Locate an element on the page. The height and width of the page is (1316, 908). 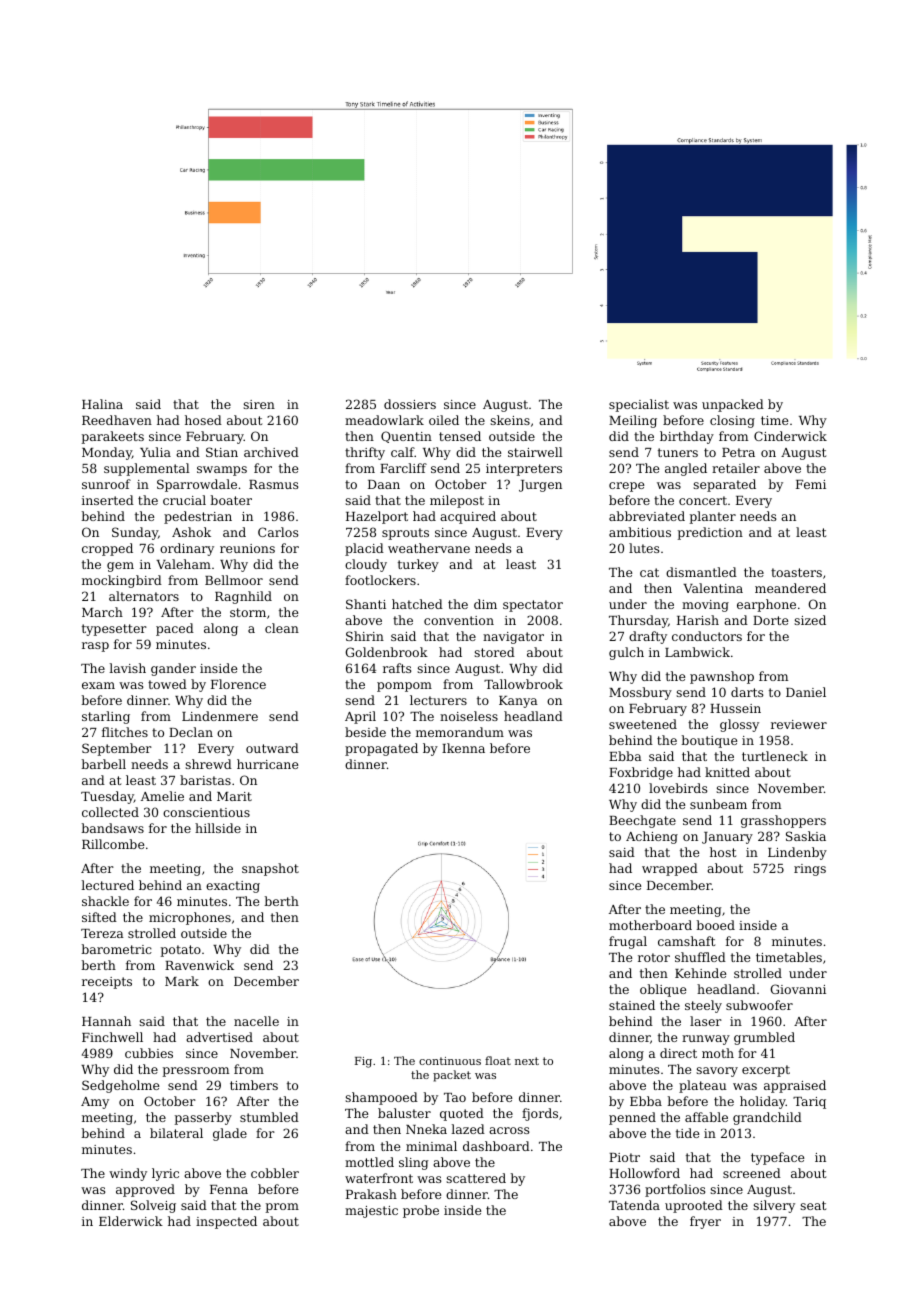
bandsaws is located at coordinates (112, 828).
